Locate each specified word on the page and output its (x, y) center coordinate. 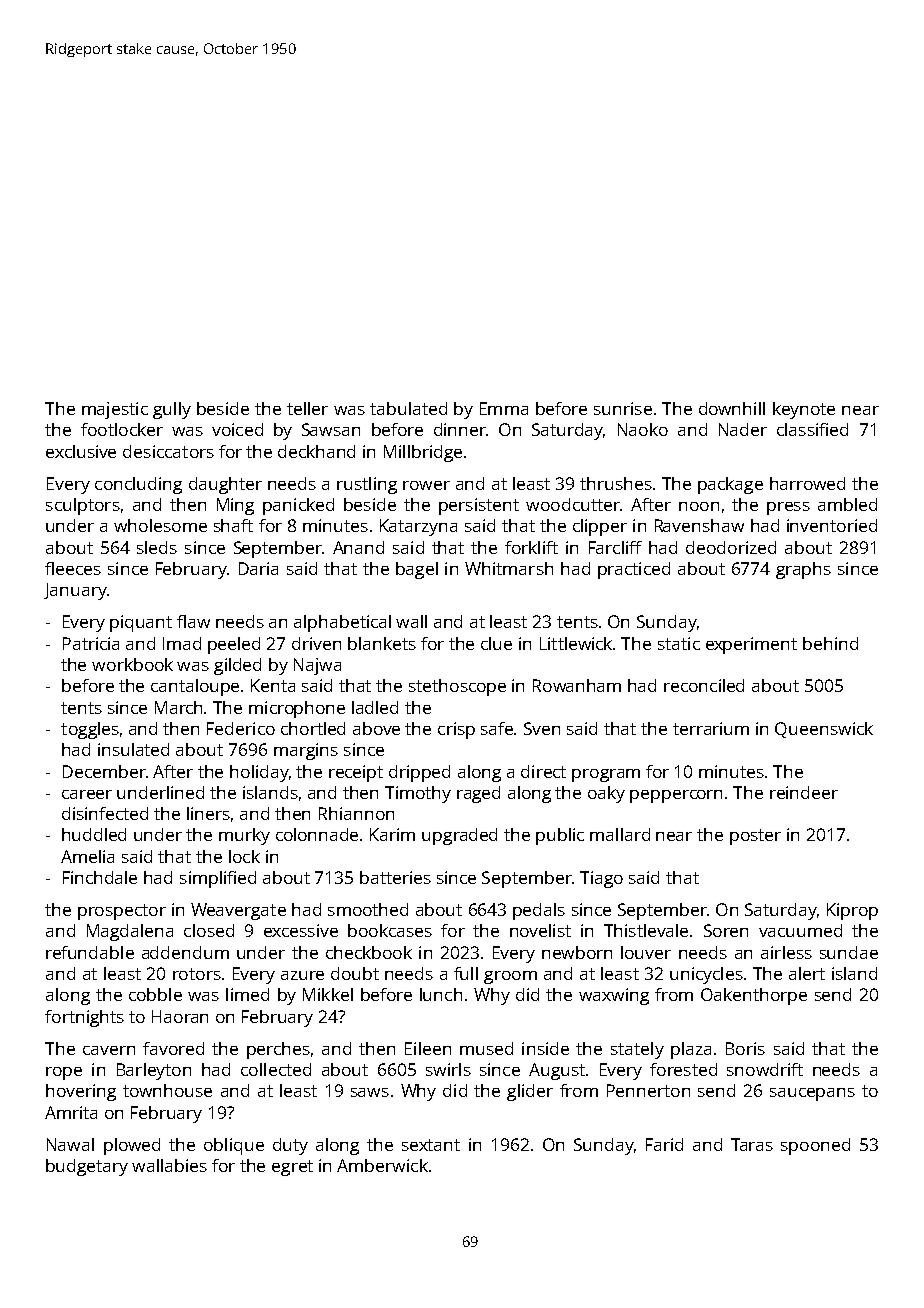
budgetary (87, 1167)
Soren (726, 930)
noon (699, 506)
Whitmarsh (509, 568)
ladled (375, 707)
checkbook (369, 952)
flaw (193, 621)
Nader (743, 429)
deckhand (316, 451)
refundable (90, 952)
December (104, 771)
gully (172, 410)
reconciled (704, 685)
